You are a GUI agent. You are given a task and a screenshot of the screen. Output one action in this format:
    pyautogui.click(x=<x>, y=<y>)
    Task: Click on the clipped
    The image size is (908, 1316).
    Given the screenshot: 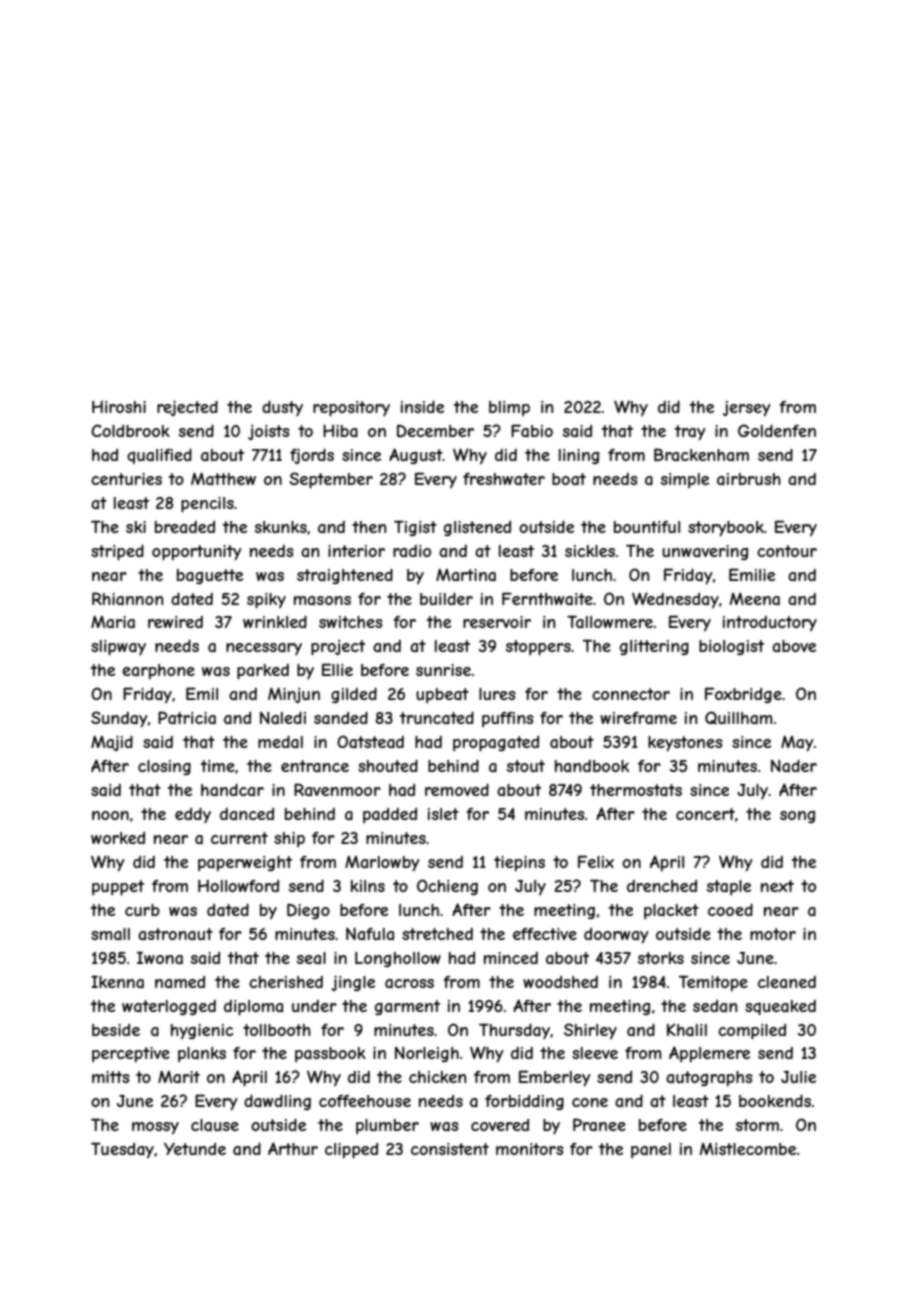 What is the action you would take?
    pyautogui.click(x=351, y=1151)
